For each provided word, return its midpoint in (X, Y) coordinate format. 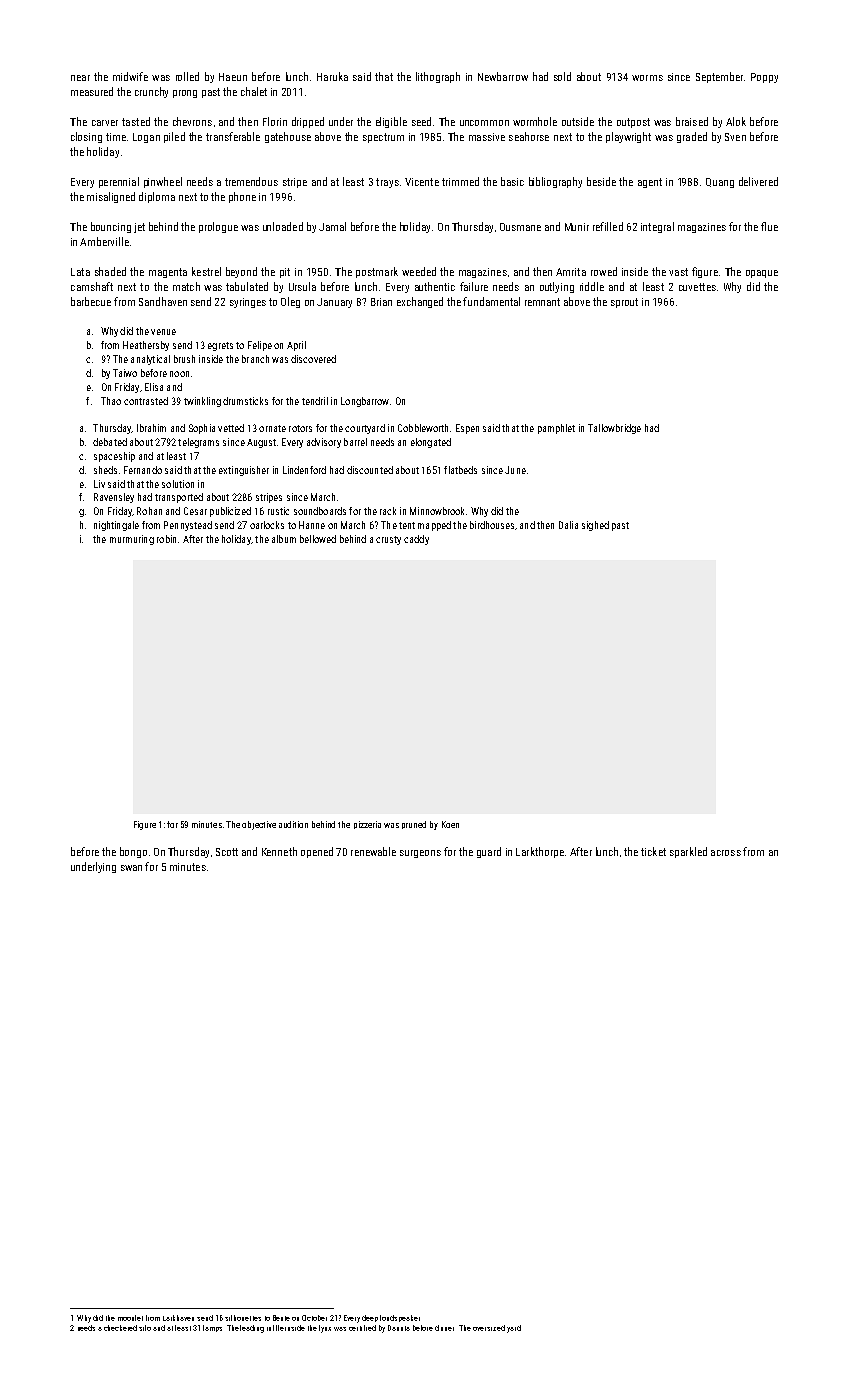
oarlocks (267, 525)
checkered (120, 1328)
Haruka (332, 76)
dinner (444, 1328)
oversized (489, 1328)
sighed (595, 526)
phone (242, 197)
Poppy (764, 78)
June (515, 470)
